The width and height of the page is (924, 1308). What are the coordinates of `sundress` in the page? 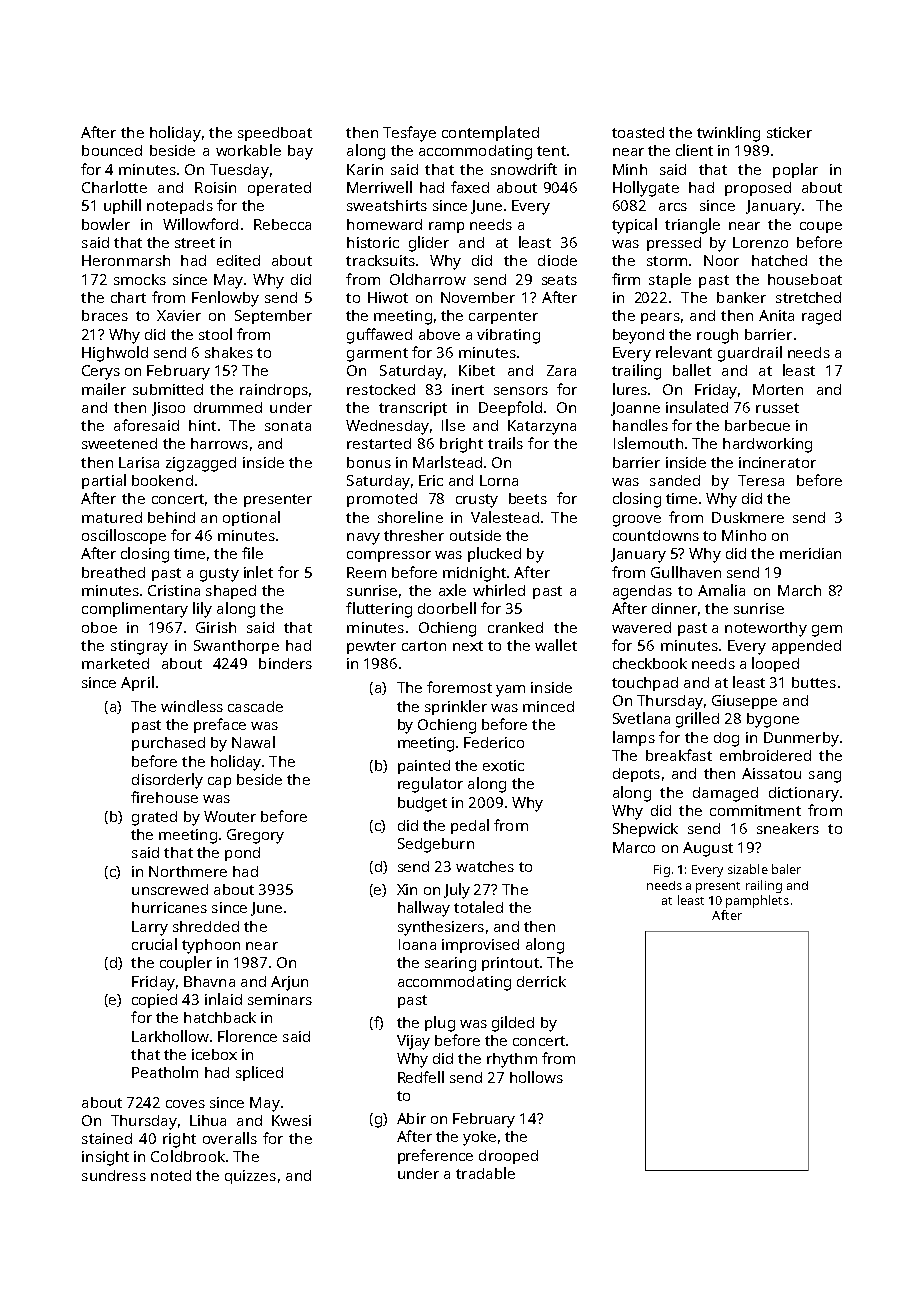 It's located at (114, 1175).
